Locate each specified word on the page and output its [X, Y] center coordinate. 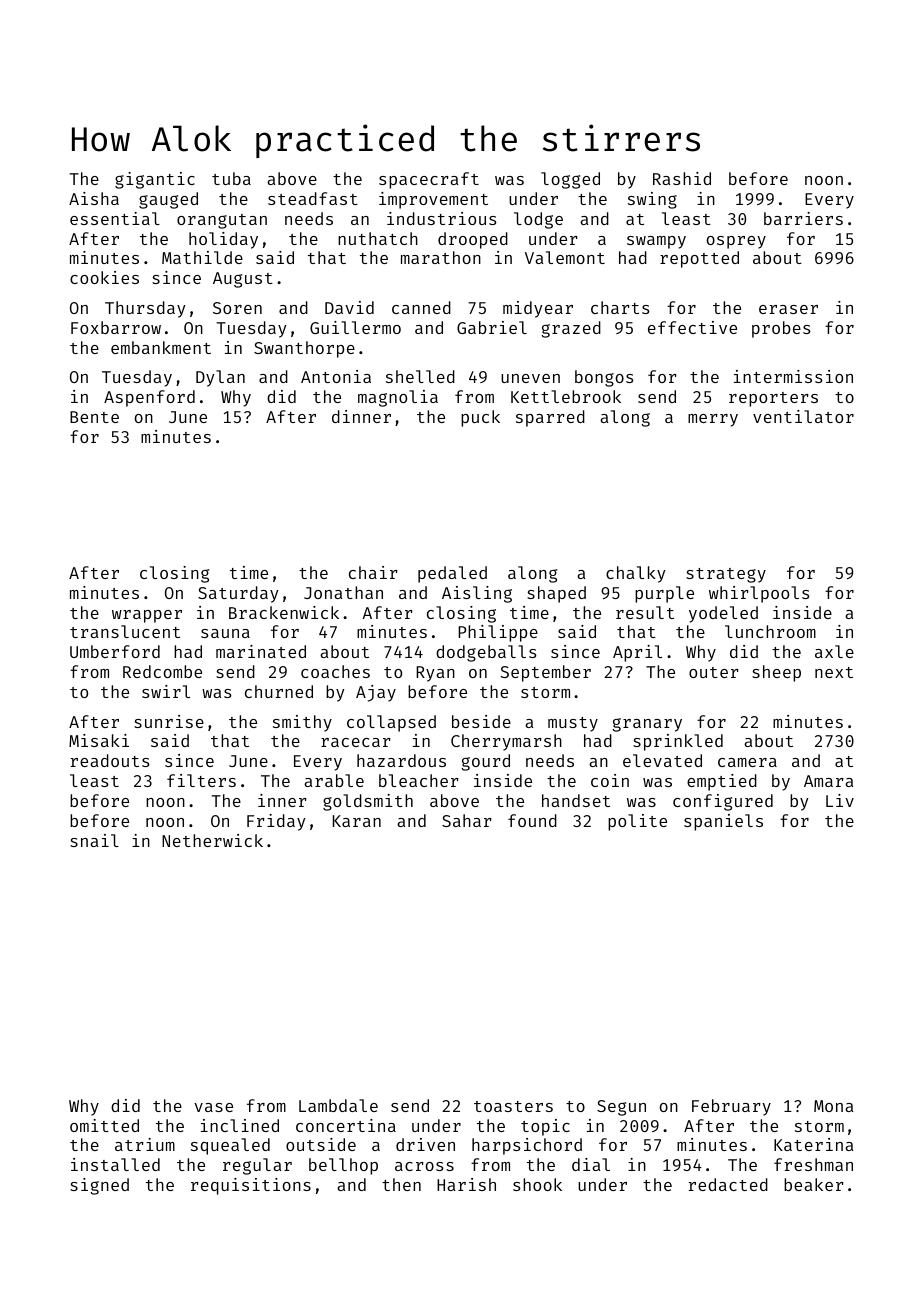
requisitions [251, 1186]
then [401, 1184]
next [834, 672]
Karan [357, 821]
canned [421, 307]
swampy [656, 242]
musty [573, 724]
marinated [261, 651]
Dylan [220, 378]
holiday [223, 240]
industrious [442, 218]
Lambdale [338, 1105]
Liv [840, 800]
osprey [736, 242]
